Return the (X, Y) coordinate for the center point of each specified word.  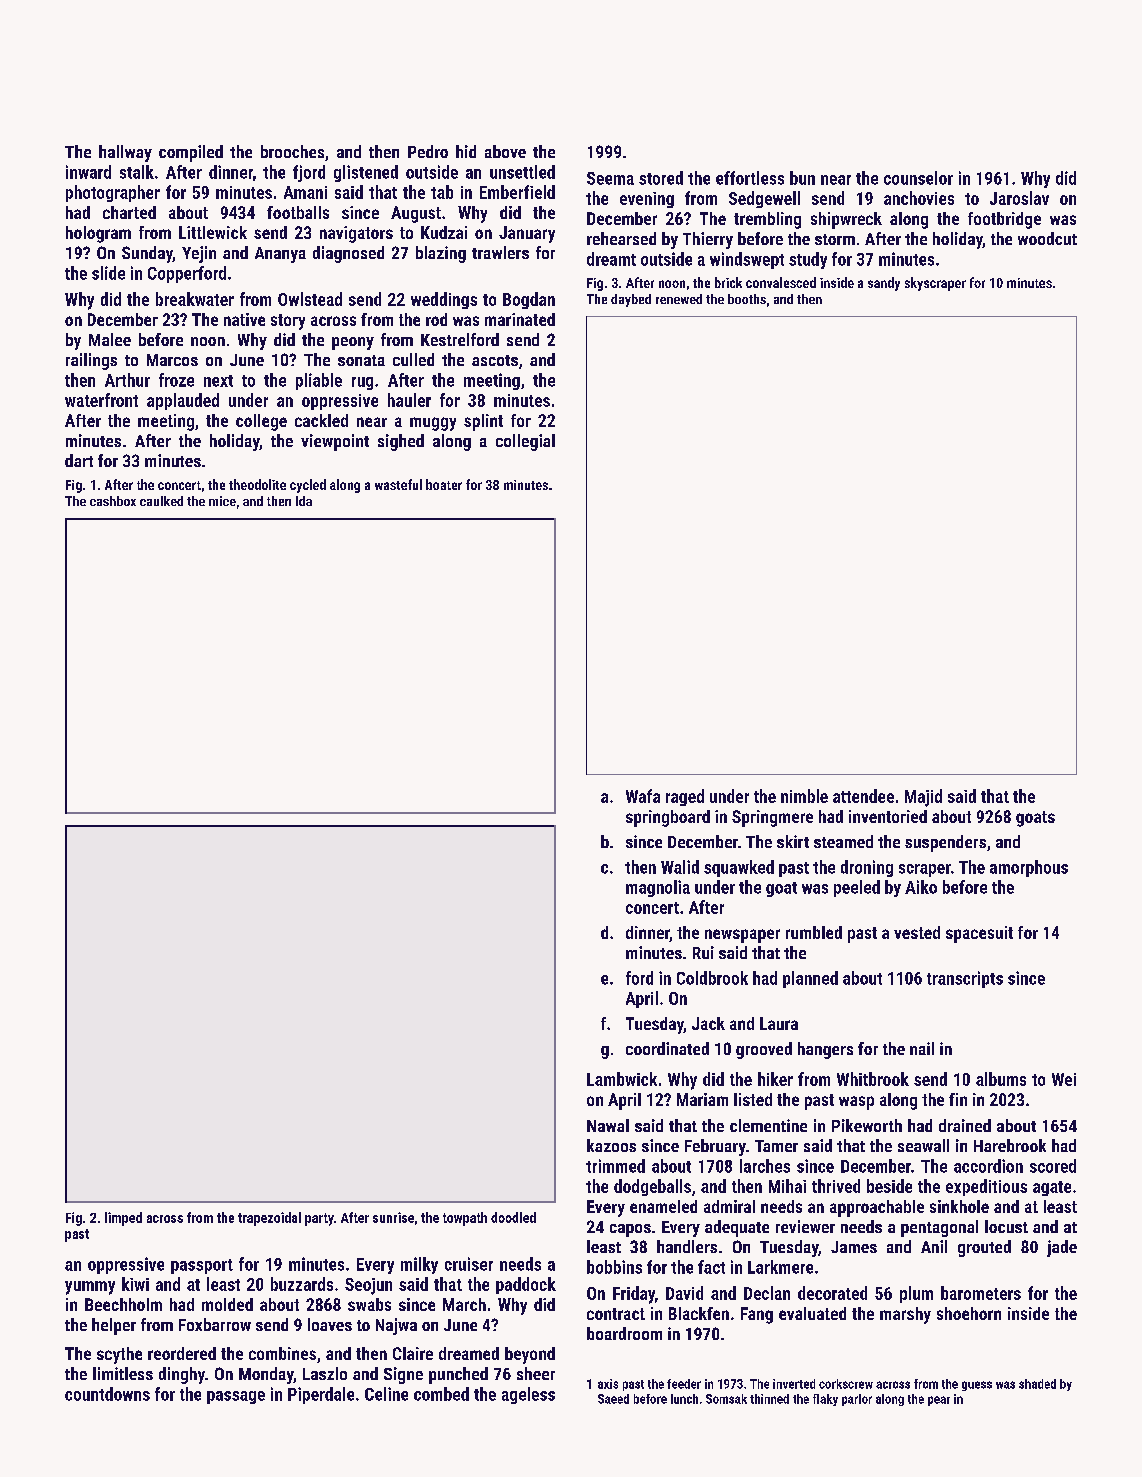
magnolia (658, 888)
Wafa (643, 796)
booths (747, 299)
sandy (884, 284)
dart (79, 460)
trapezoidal (269, 1219)
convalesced (781, 282)
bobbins (614, 1267)
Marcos (172, 360)
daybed (631, 300)
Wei (1064, 1079)
